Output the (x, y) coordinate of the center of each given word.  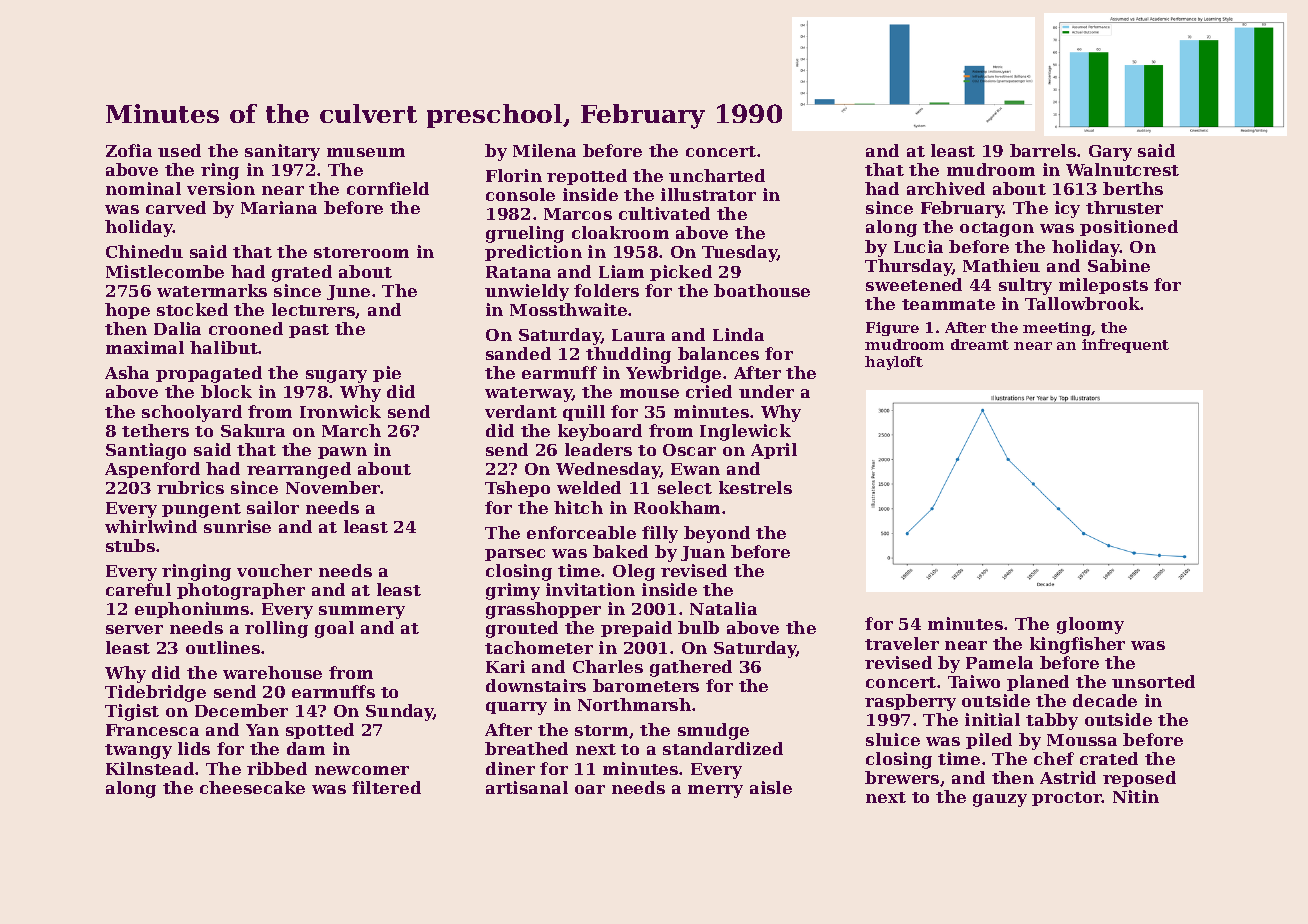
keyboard (600, 432)
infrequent (1125, 346)
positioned (1129, 228)
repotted (587, 177)
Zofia (129, 150)
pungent (201, 510)
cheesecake (252, 787)
